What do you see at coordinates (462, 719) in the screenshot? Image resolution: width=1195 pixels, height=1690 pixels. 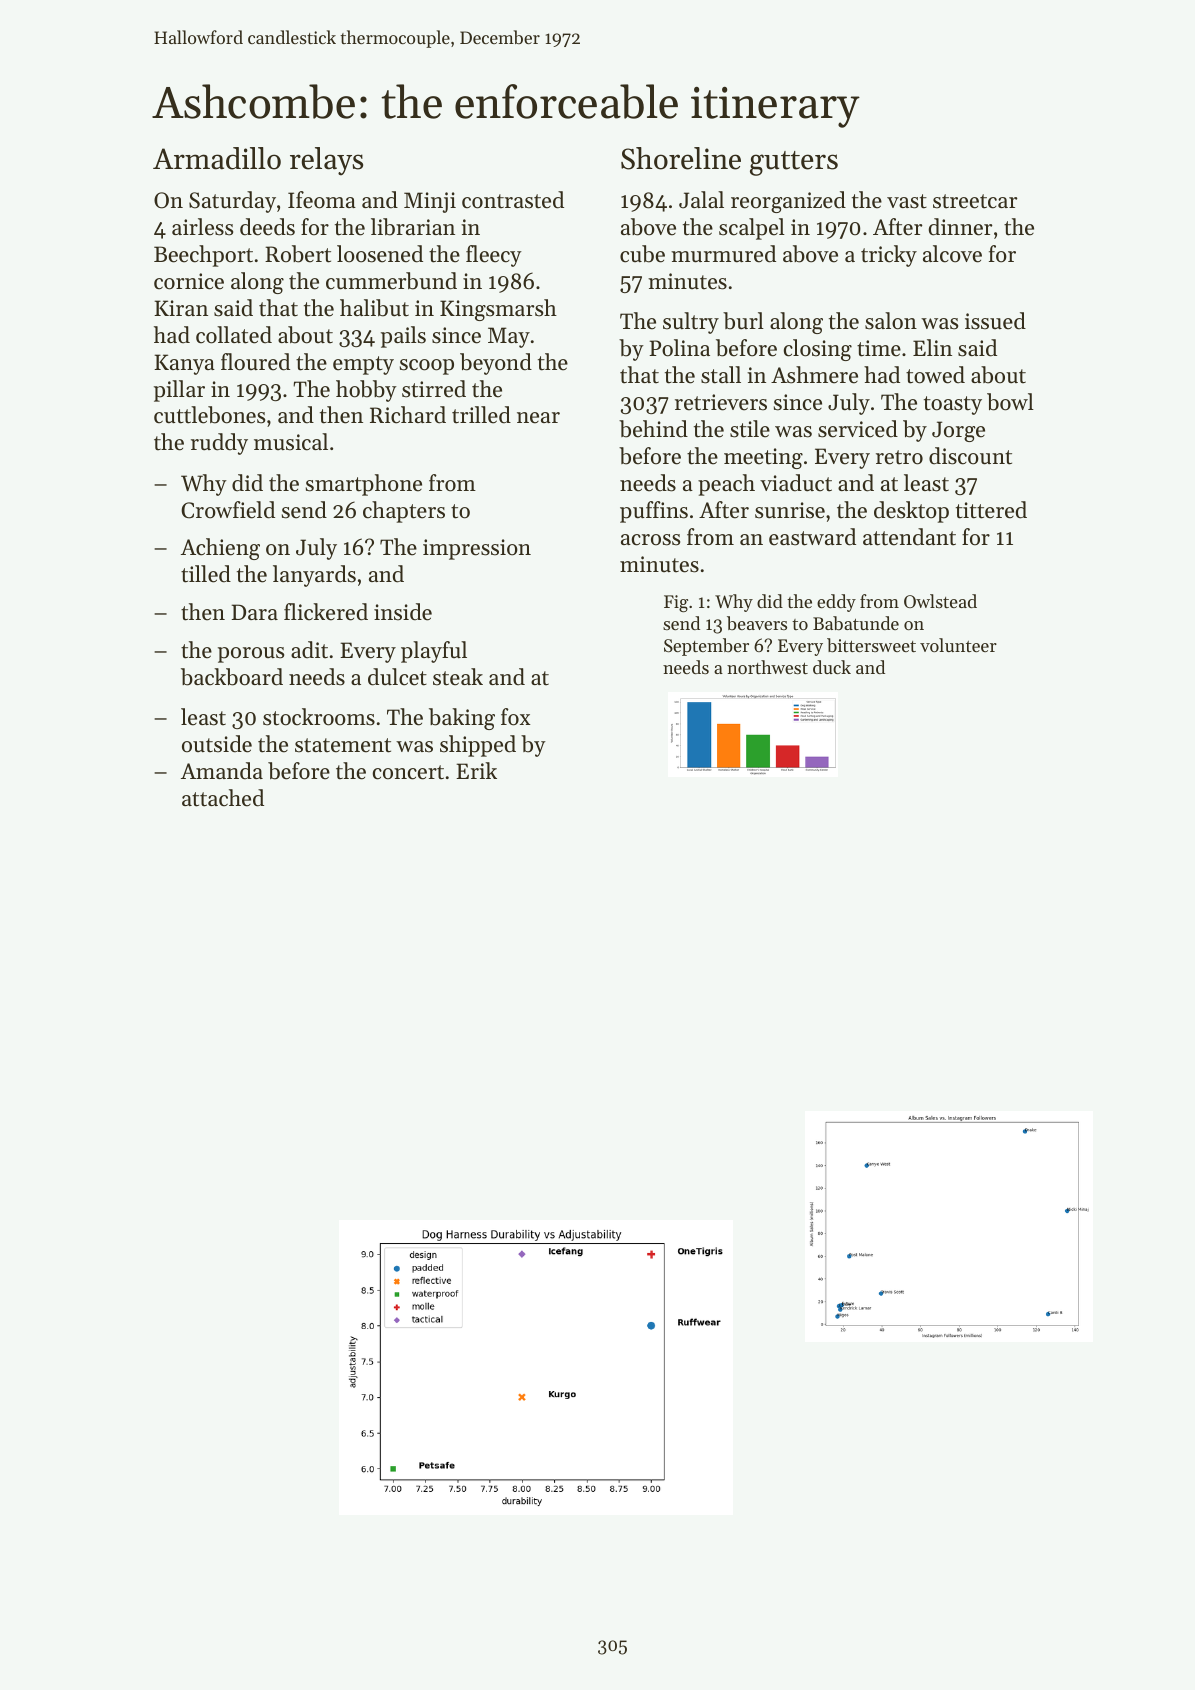 I see `baking` at bounding box center [462, 719].
